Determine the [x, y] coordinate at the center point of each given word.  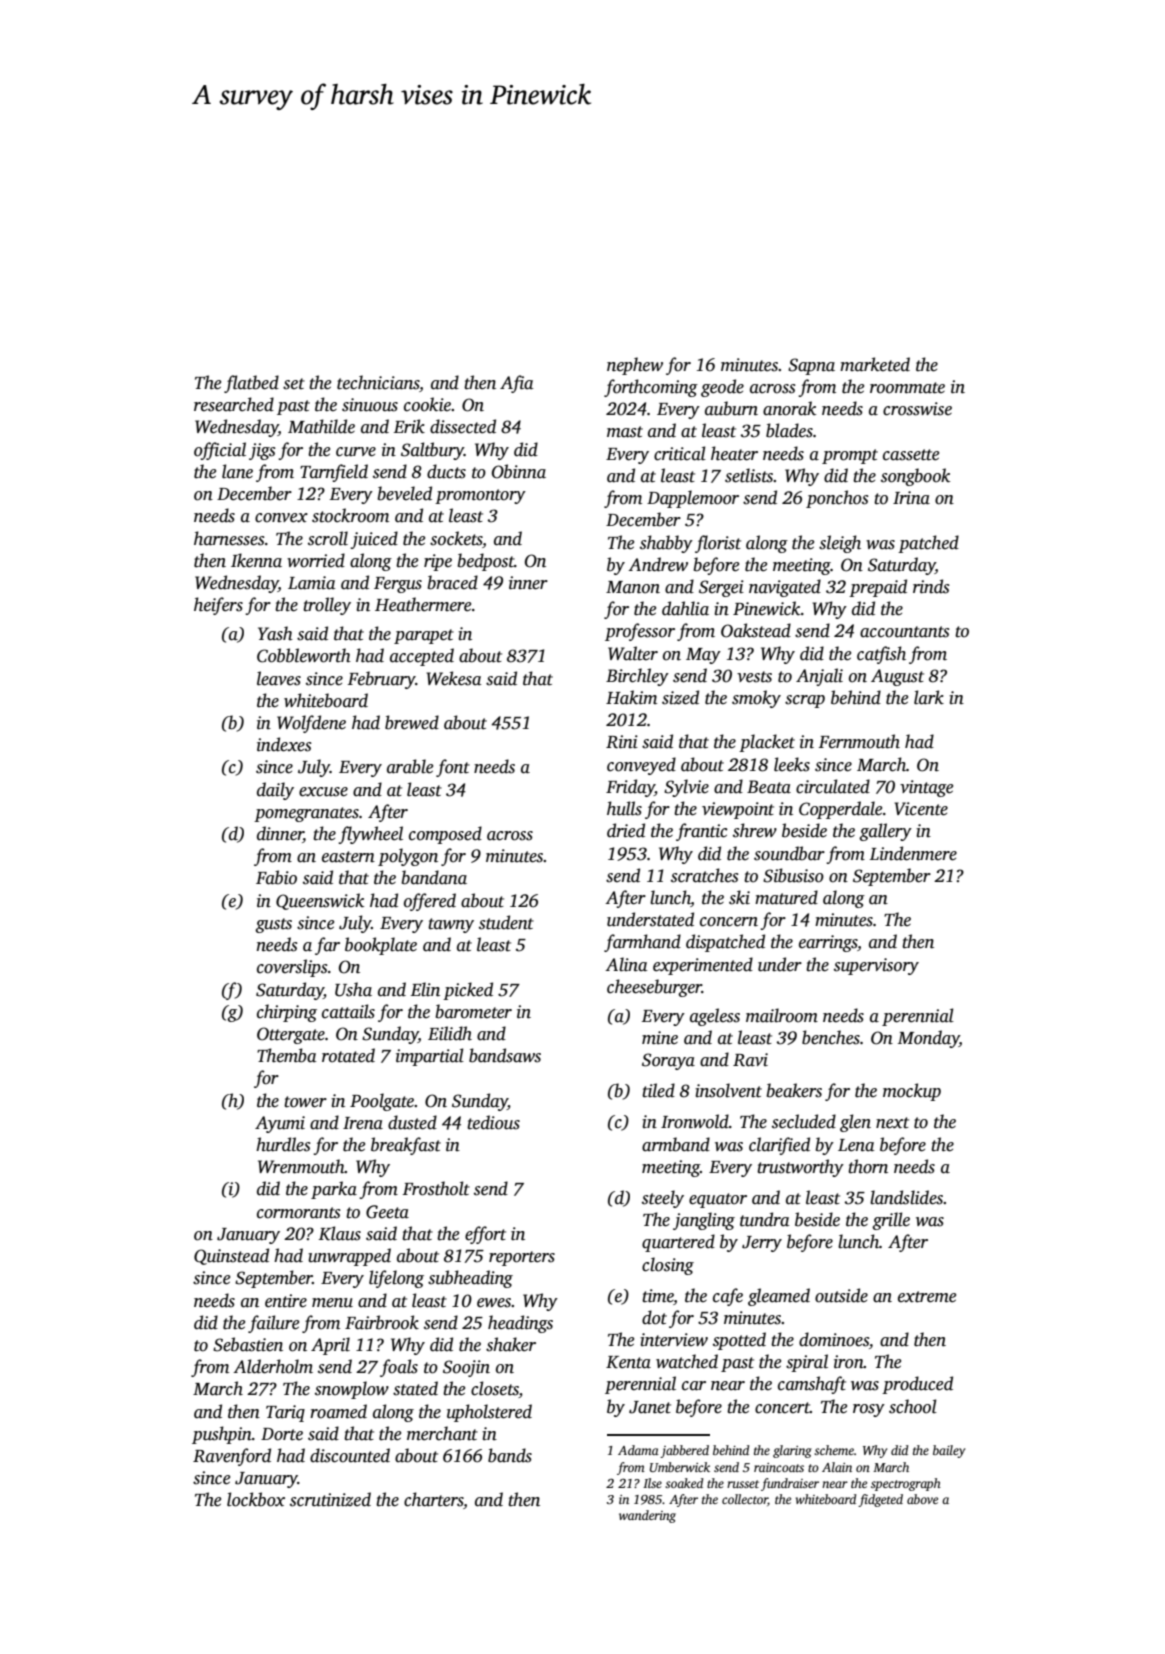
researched [234, 404]
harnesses [229, 538]
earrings [828, 943]
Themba [287, 1055]
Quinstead [231, 1256]
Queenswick [320, 901]
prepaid [878, 588]
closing [668, 1266]
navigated [785, 588]
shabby [666, 544]
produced [917, 1385]
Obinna [519, 471]
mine [660, 1038]
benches [831, 1037]
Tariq [285, 1413]
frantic [702, 832]
